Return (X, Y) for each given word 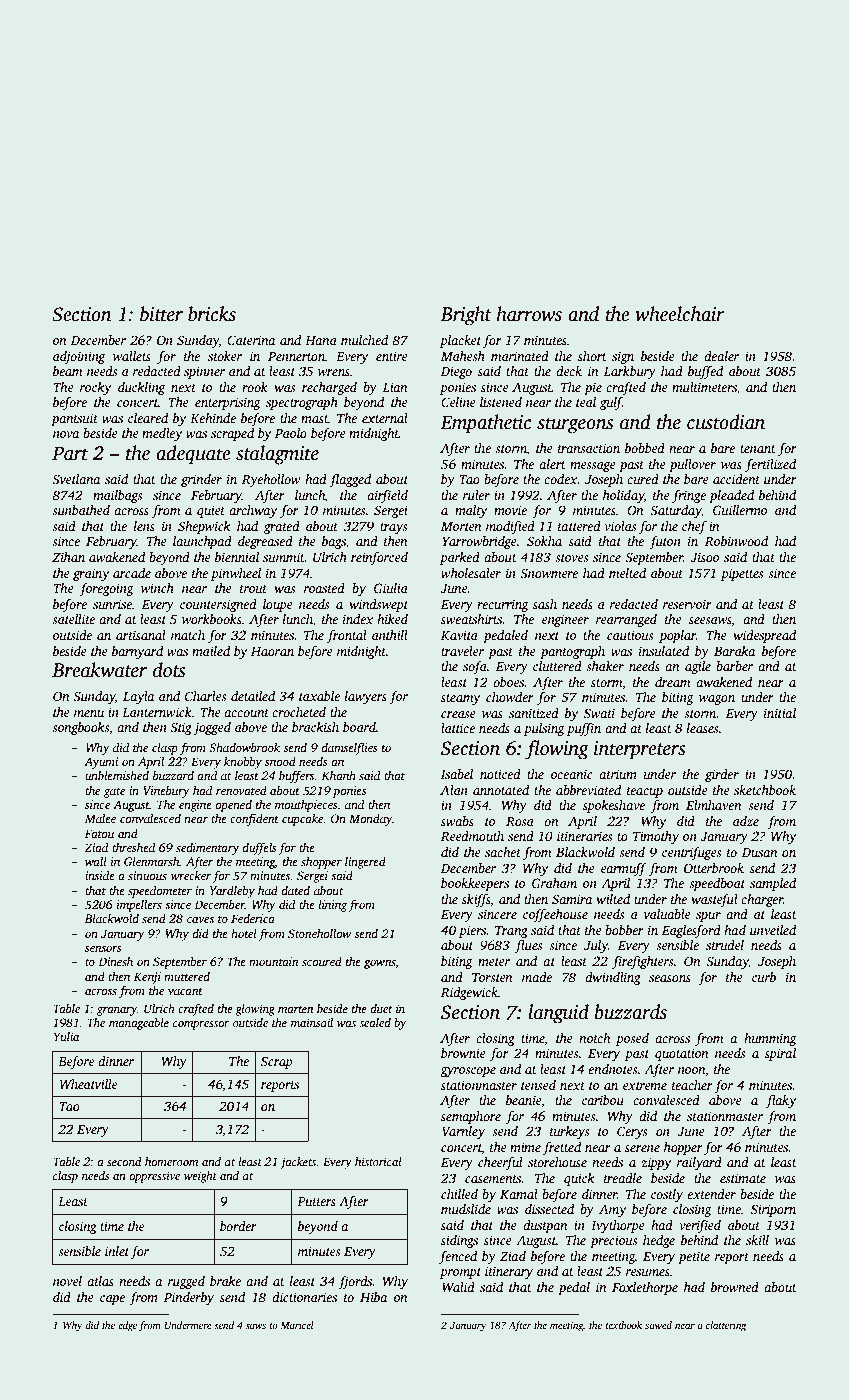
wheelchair (680, 314)
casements (493, 1179)
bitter (161, 314)
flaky (781, 1101)
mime (525, 1147)
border (238, 1226)
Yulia (66, 1036)
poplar (677, 636)
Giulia (391, 588)
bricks (212, 314)
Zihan (68, 557)
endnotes (612, 1069)
